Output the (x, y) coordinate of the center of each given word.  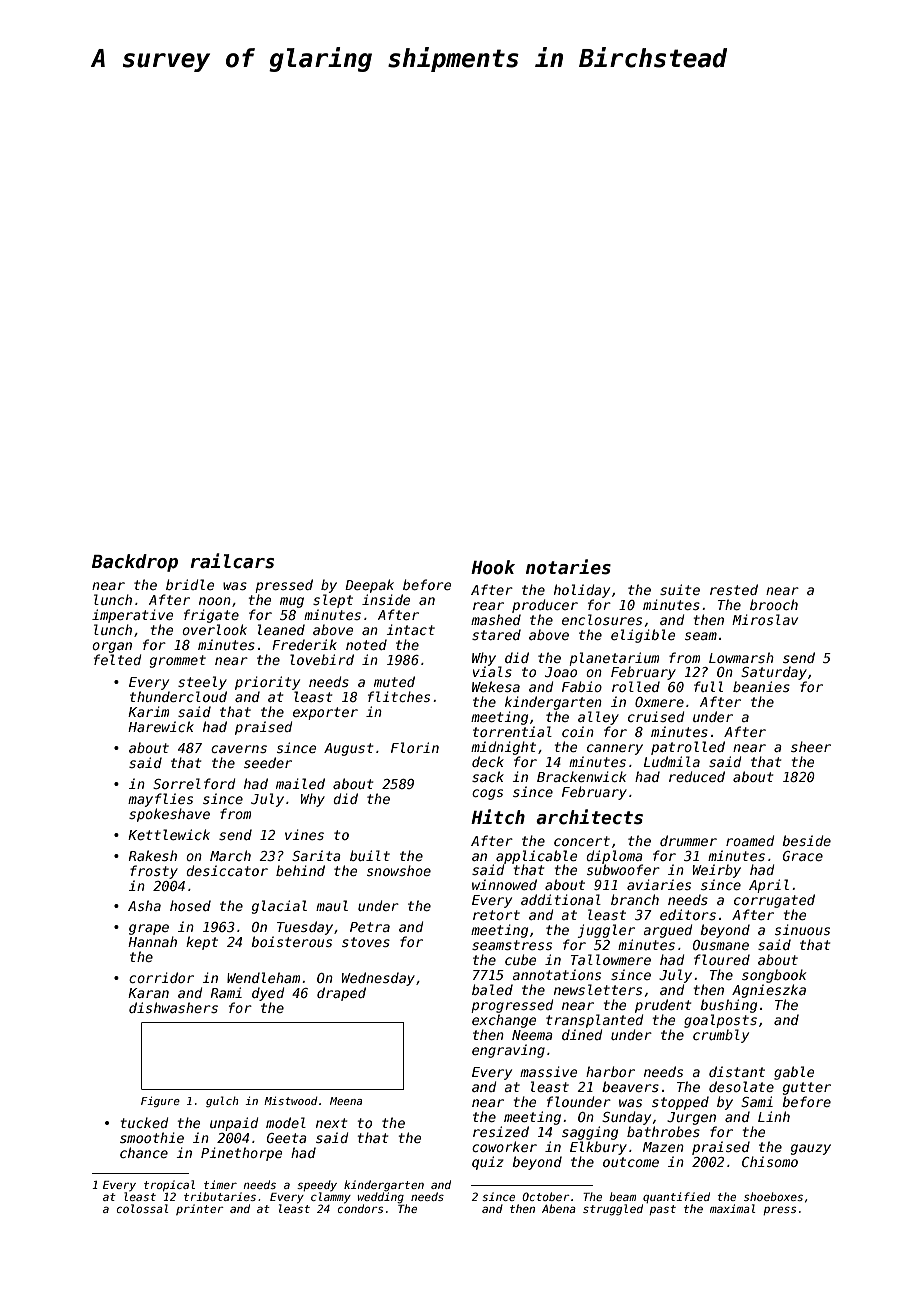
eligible (643, 636)
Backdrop (135, 563)
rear (488, 606)
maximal (733, 1208)
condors (360, 1208)
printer (200, 1209)
